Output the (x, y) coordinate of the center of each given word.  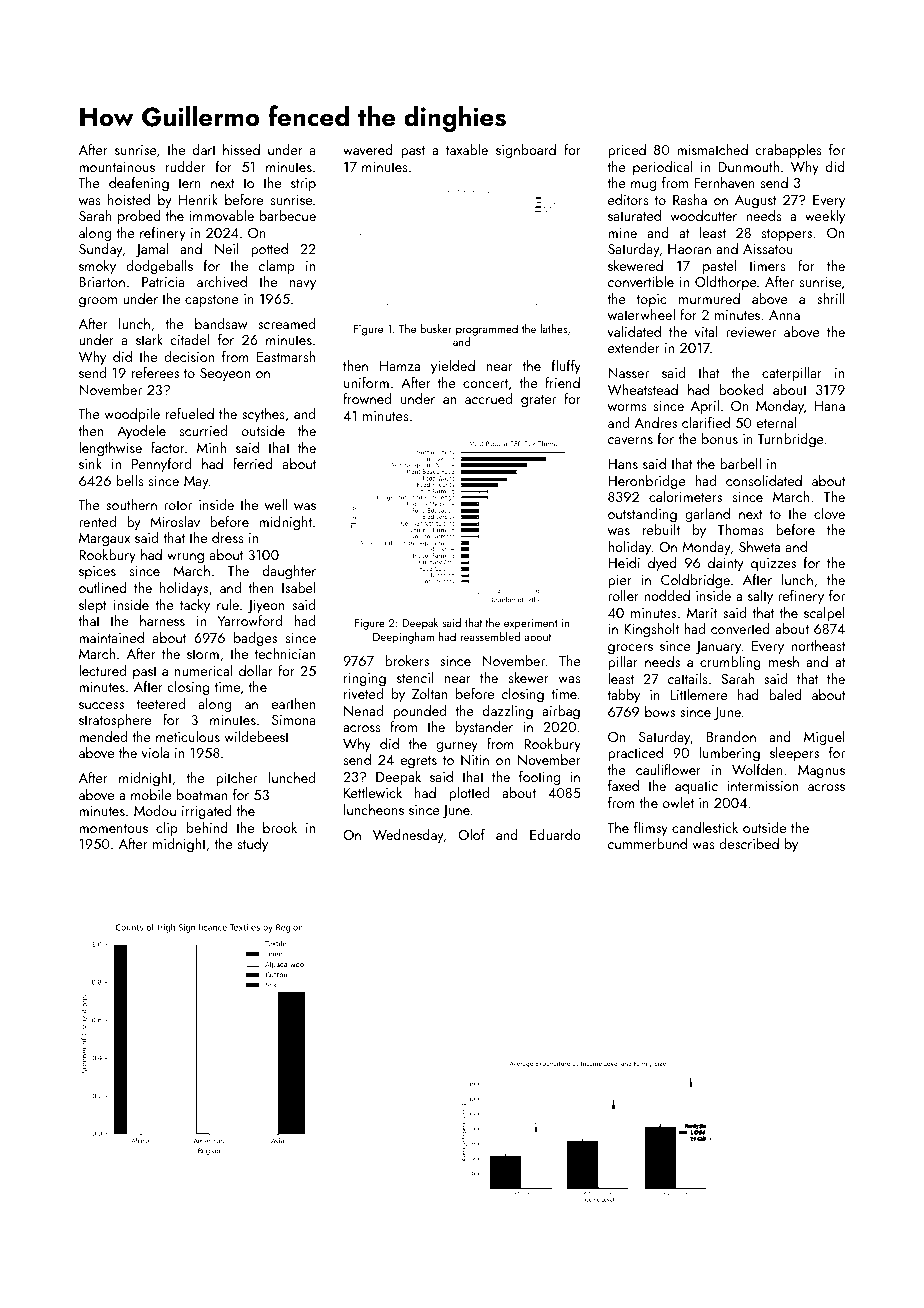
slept (92, 606)
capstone (212, 301)
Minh (211, 447)
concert (485, 383)
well (276, 504)
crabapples (788, 151)
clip (167, 829)
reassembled (490, 636)
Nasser (628, 373)
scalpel (824, 614)
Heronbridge (647, 482)
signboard (526, 151)
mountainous (117, 167)
